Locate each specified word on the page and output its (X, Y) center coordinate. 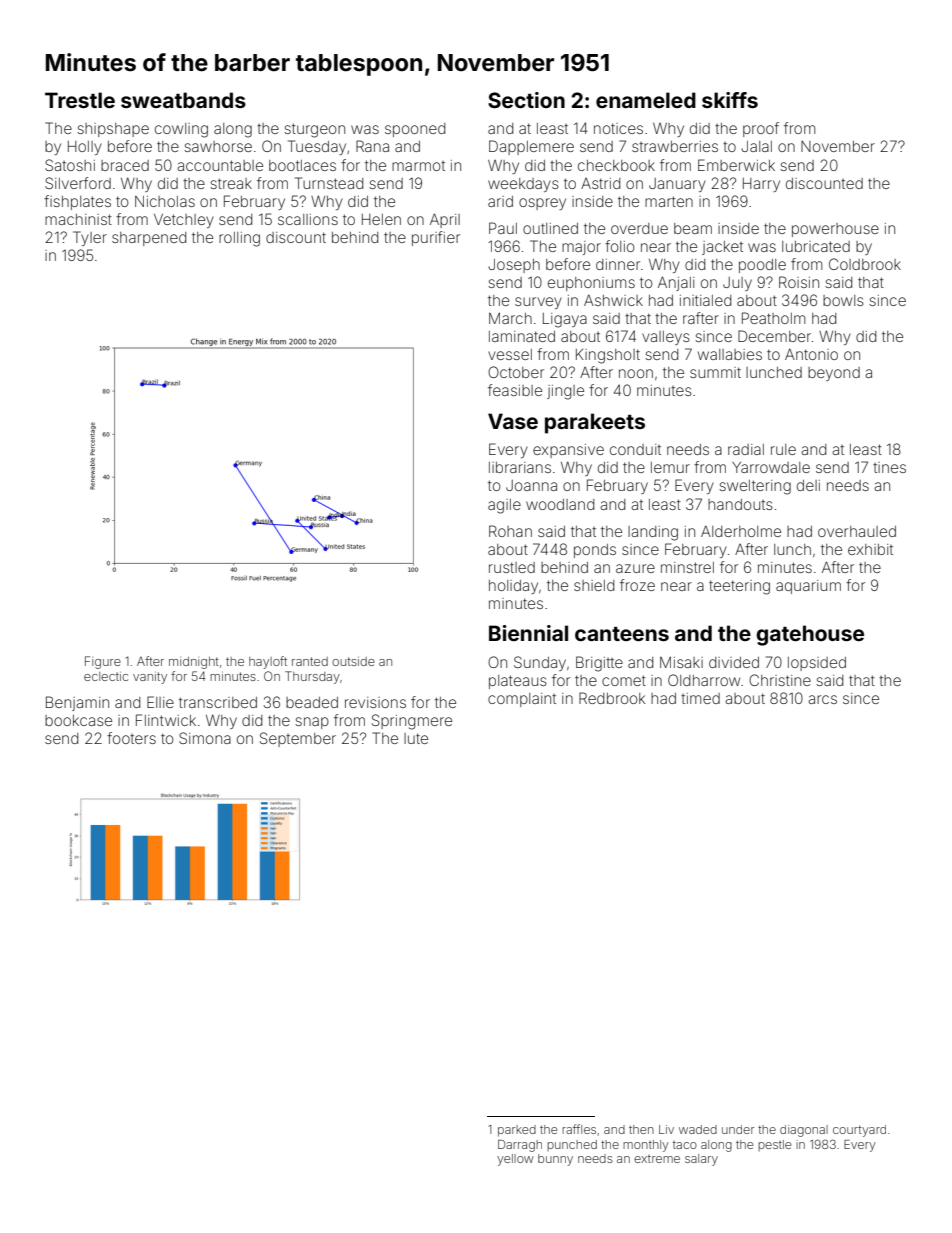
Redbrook (612, 698)
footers (131, 738)
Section (526, 100)
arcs (822, 699)
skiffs (730, 100)
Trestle (80, 100)
